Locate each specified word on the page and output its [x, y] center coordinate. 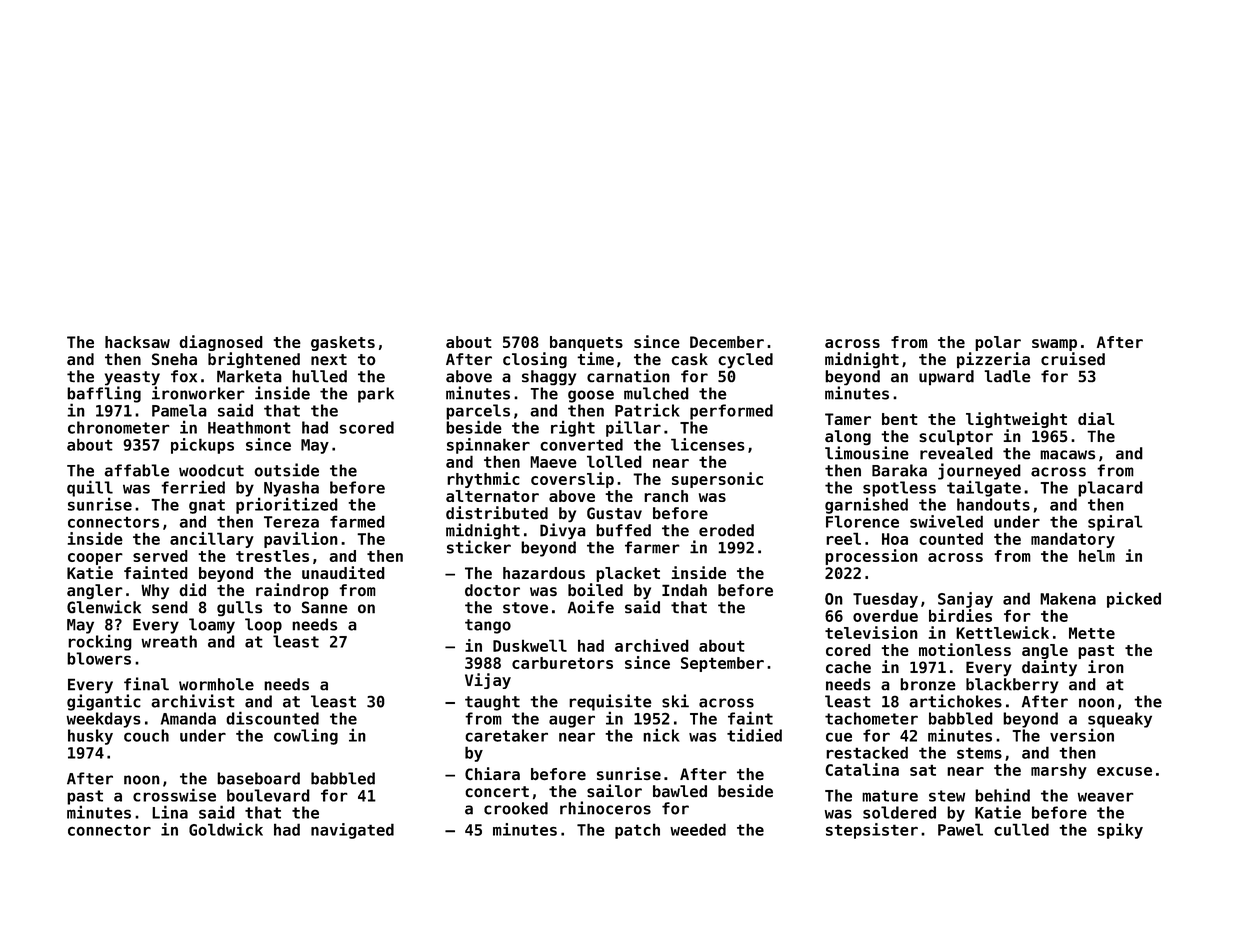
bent [900, 419]
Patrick [647, 410]
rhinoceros [605, 808]
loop [263, 626]
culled [1021, 829]
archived [652, 645]
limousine [867, 453]
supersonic [717, 480]
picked [1134, 600]
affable [136, 470]
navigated [352, 831]
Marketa [249, 376]
